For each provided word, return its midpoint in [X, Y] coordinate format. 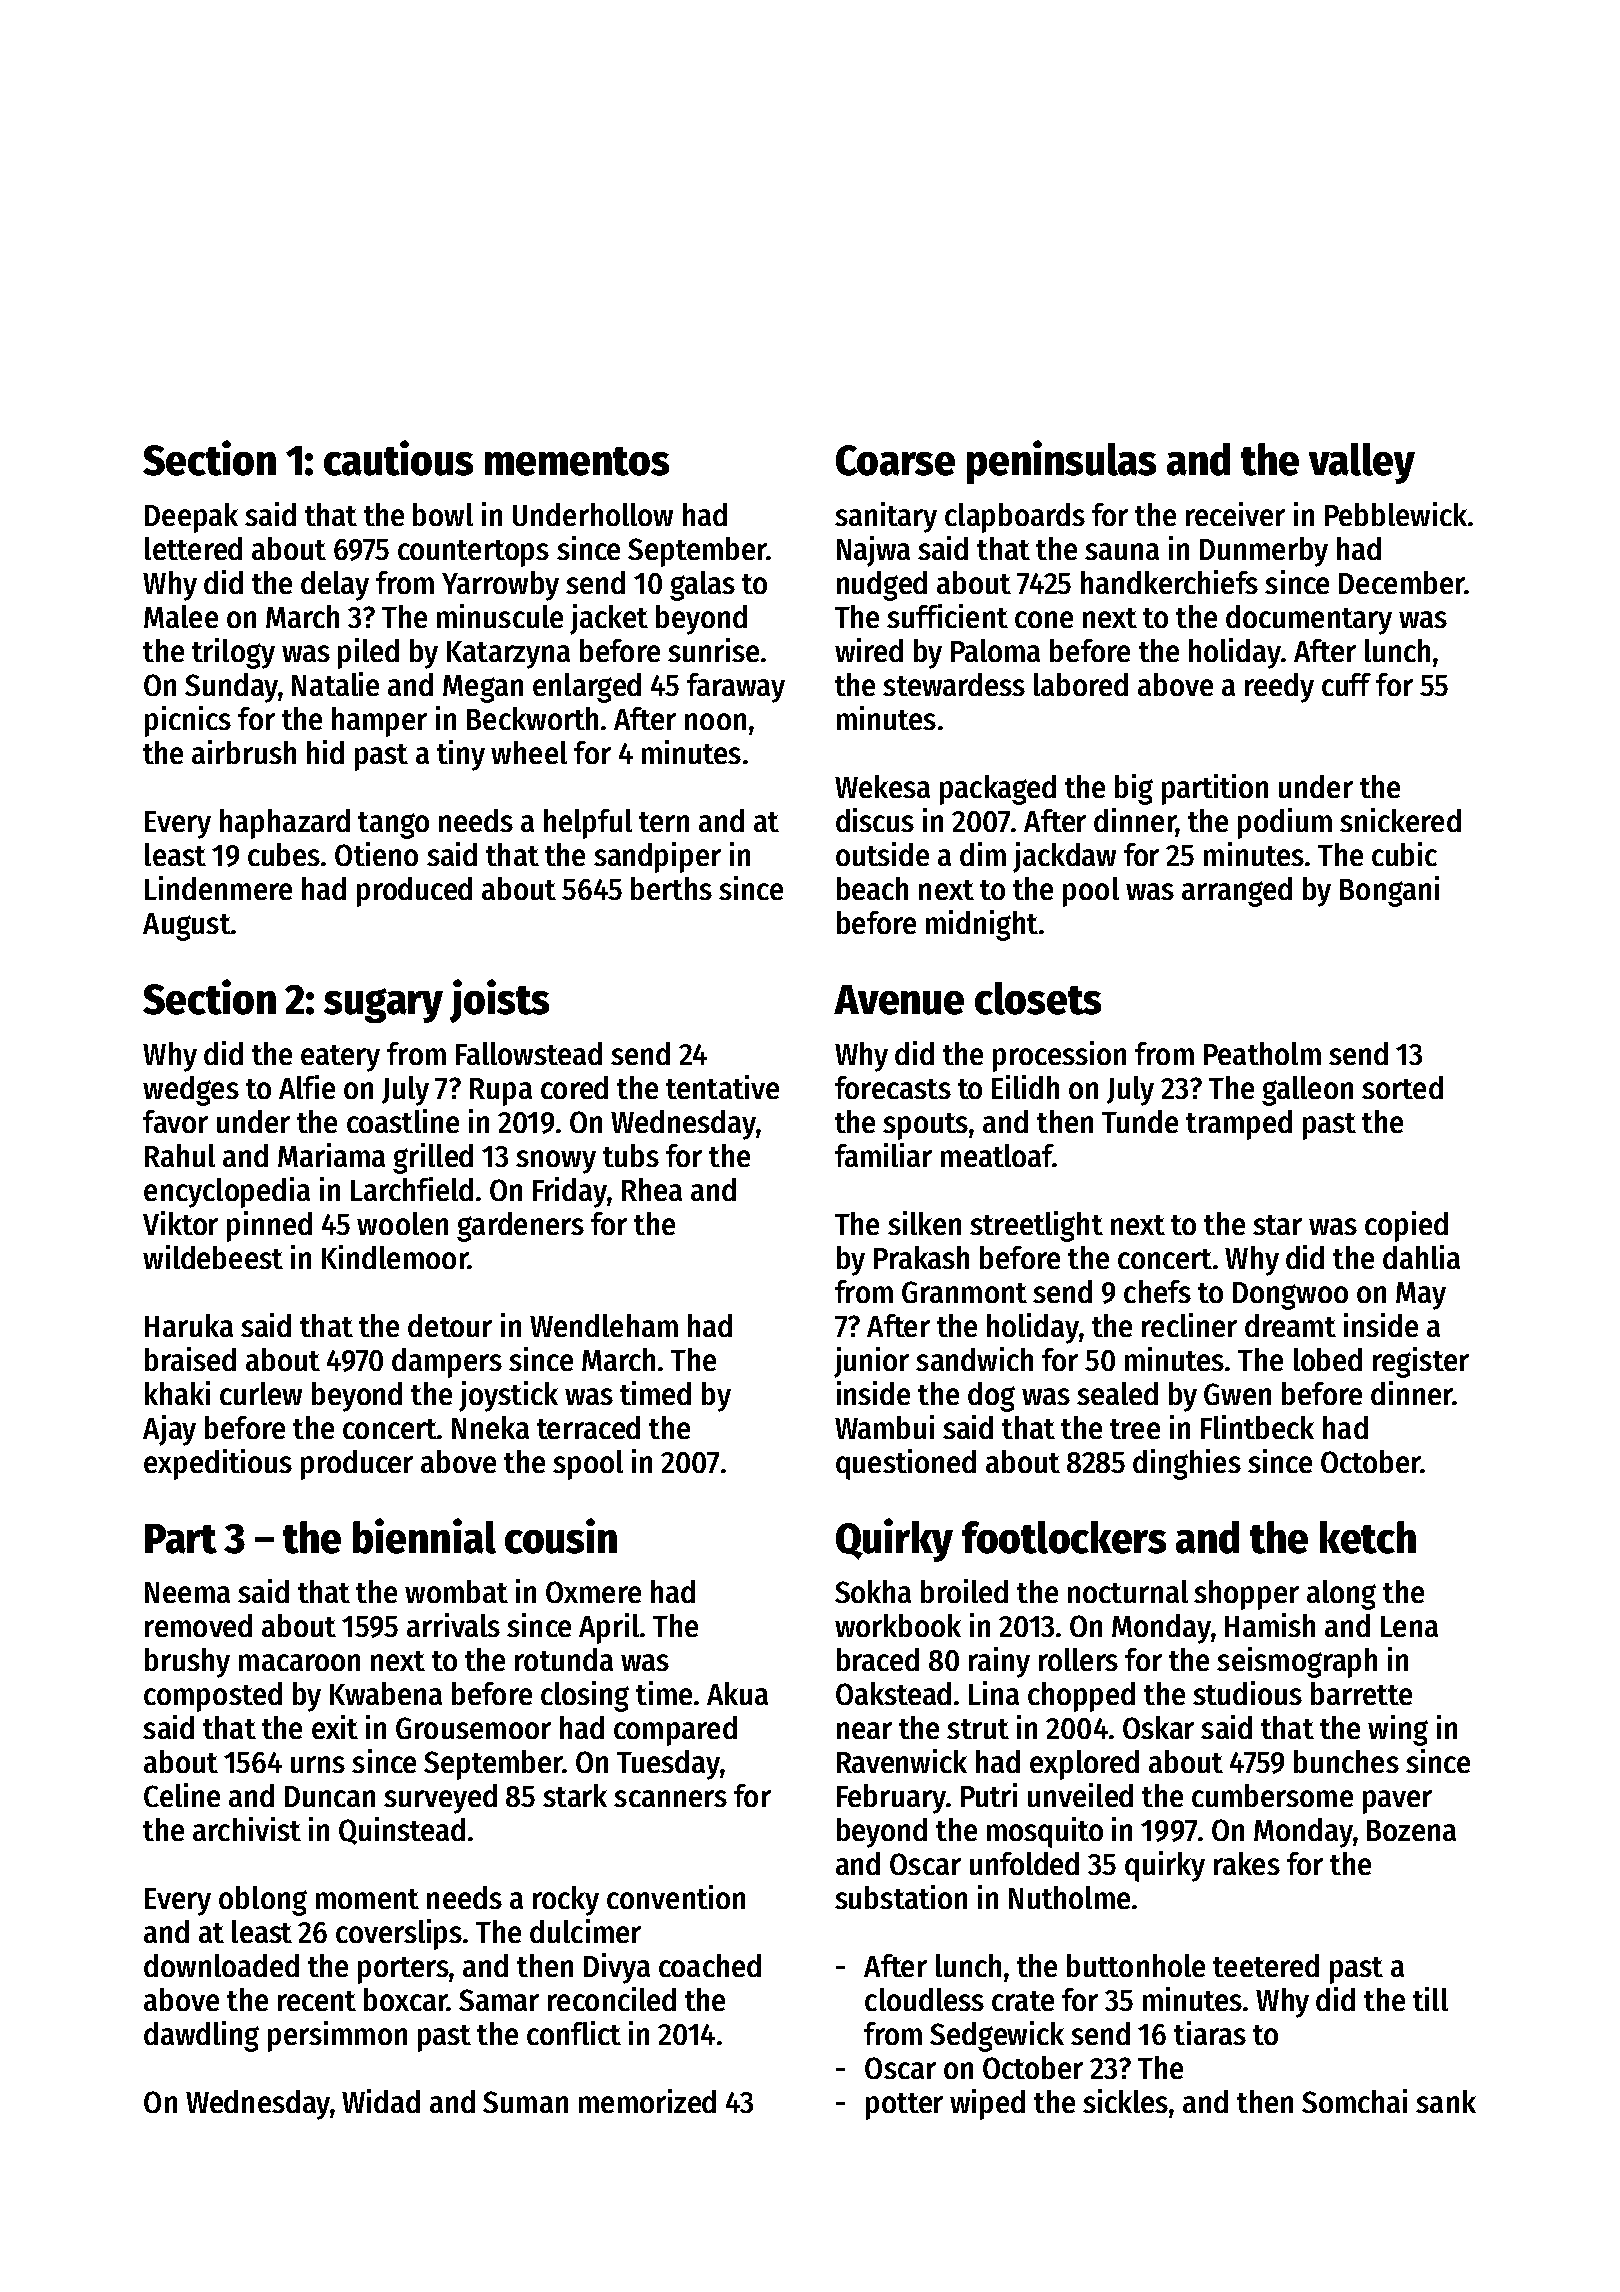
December [1401, 582]
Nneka [490, 1427]
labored [1081, 684]
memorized [647, 2101]
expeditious [218, 1464]
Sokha [873, 1591]
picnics [188, 721]
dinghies [1187, 1464]
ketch [1368, 1537]
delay [335, 586]
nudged [882, 586]
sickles [1125, 2101]
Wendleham [604, 1325]
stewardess [954, 684]
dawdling [201, 2036]
